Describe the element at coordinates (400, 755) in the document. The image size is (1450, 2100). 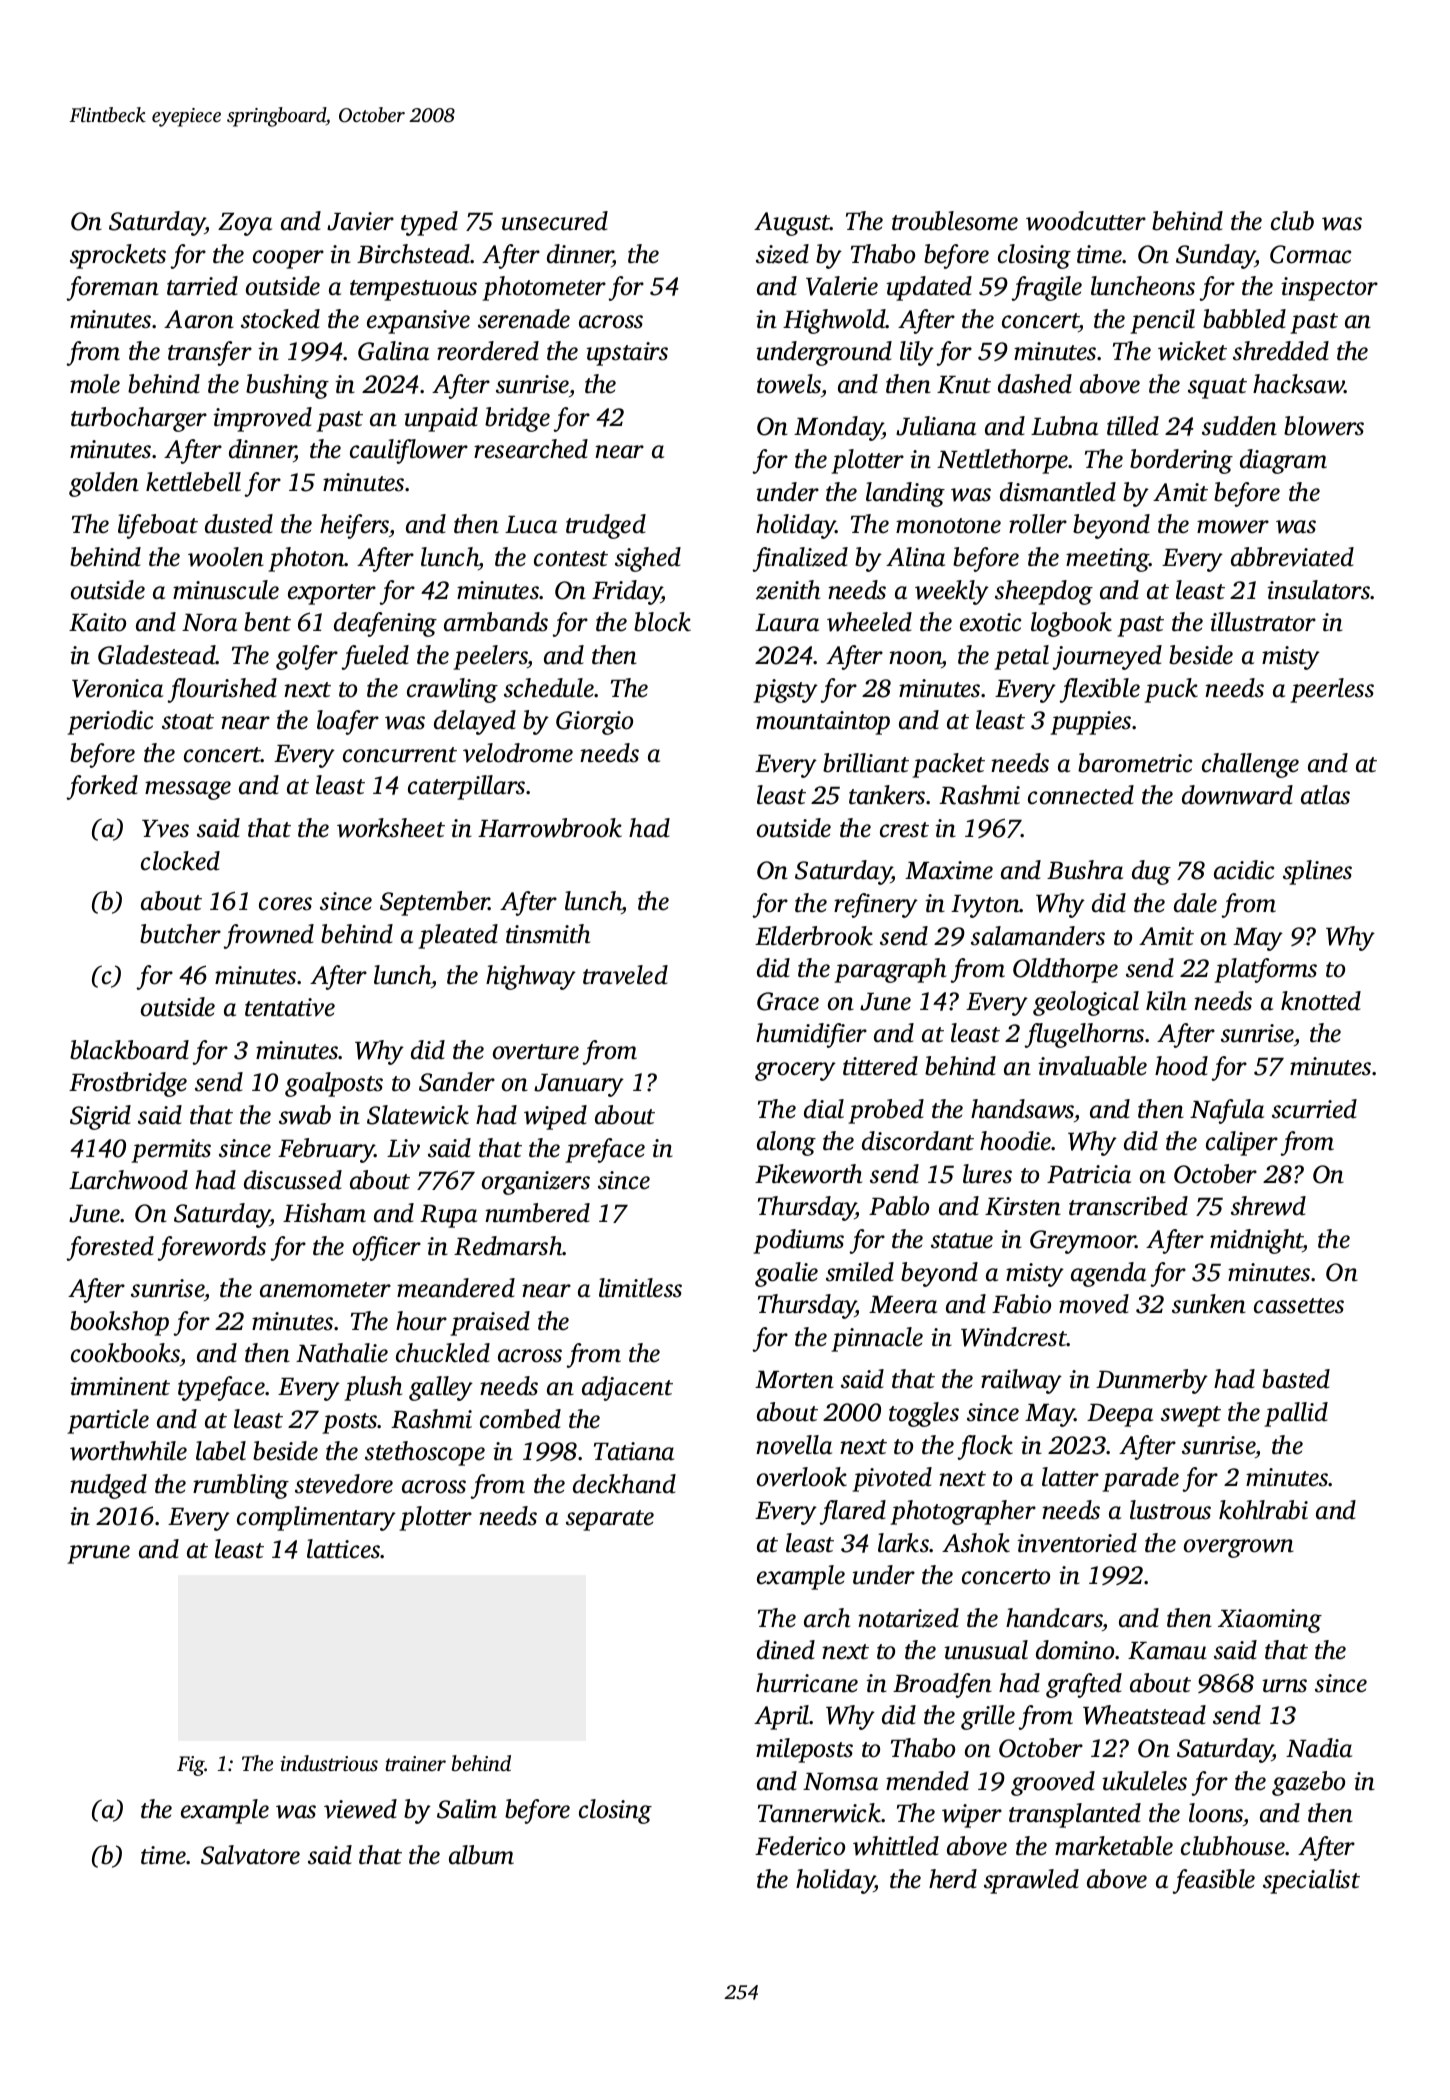
I see `concurrent` at that location.
